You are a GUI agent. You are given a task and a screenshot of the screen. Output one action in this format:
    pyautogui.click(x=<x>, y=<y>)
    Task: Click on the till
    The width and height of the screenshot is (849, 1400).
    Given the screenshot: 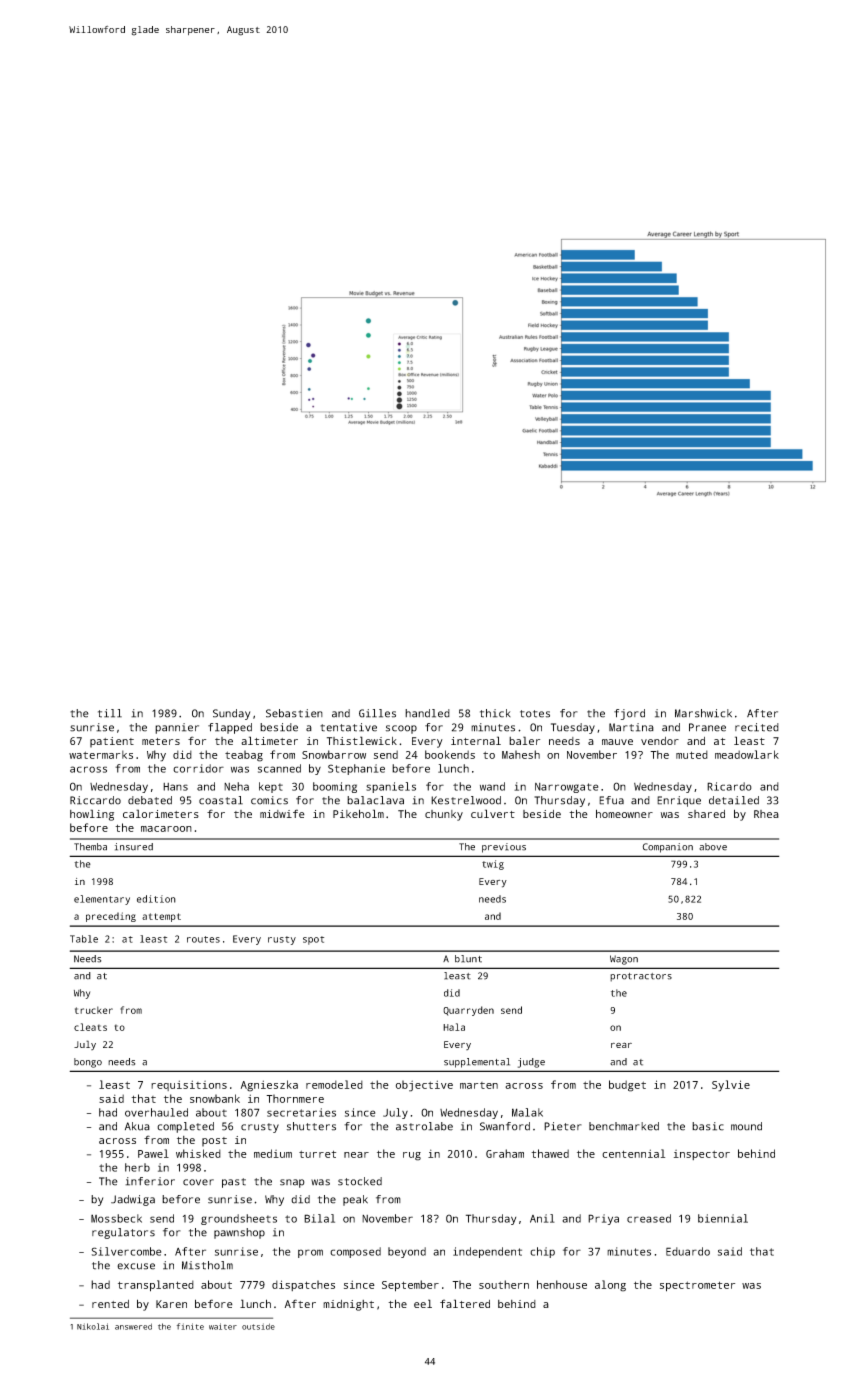 What is the action you would take?
    pyautogui.click(x=110, y=713)
